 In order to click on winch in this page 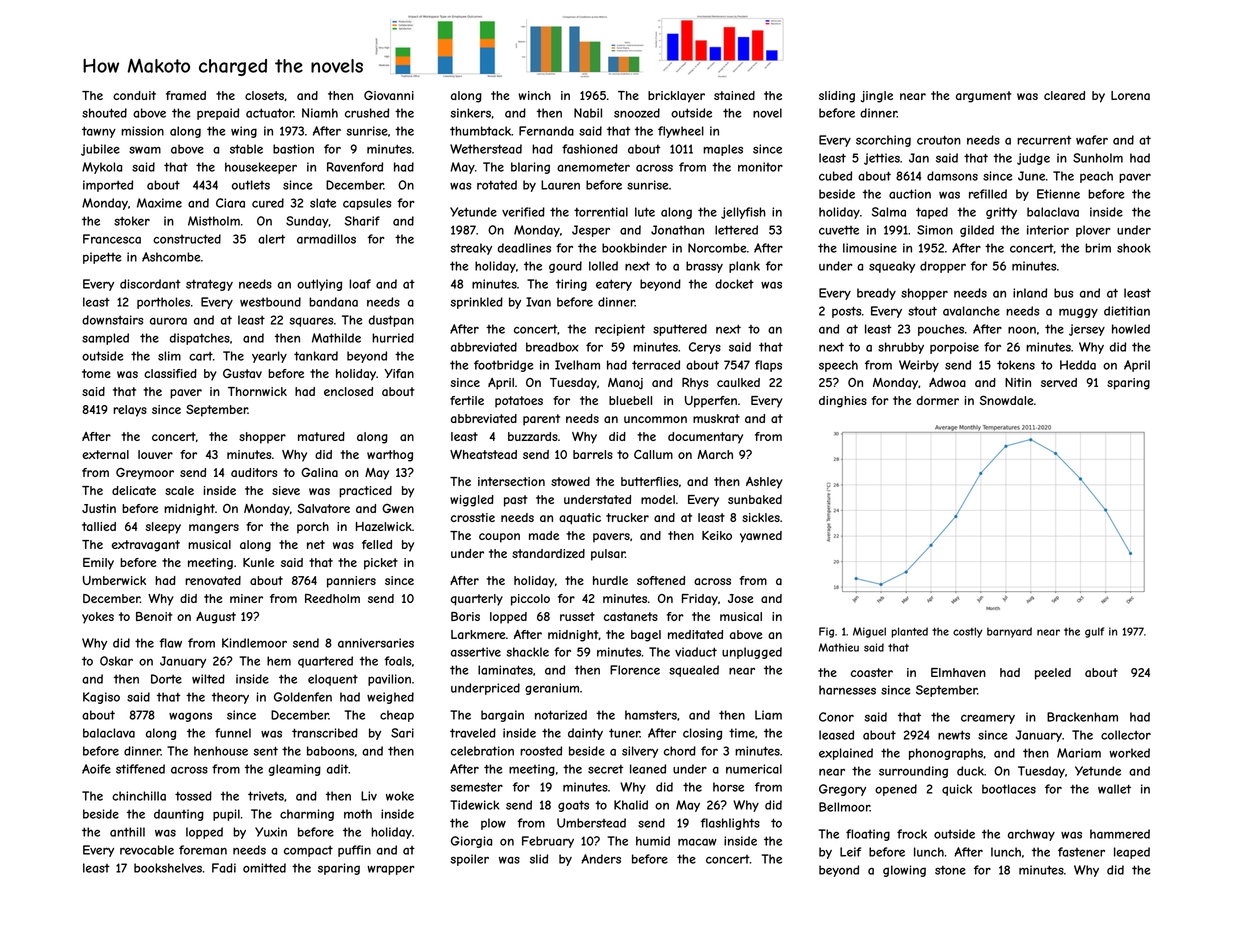, I will do `click(534, 95)`.
